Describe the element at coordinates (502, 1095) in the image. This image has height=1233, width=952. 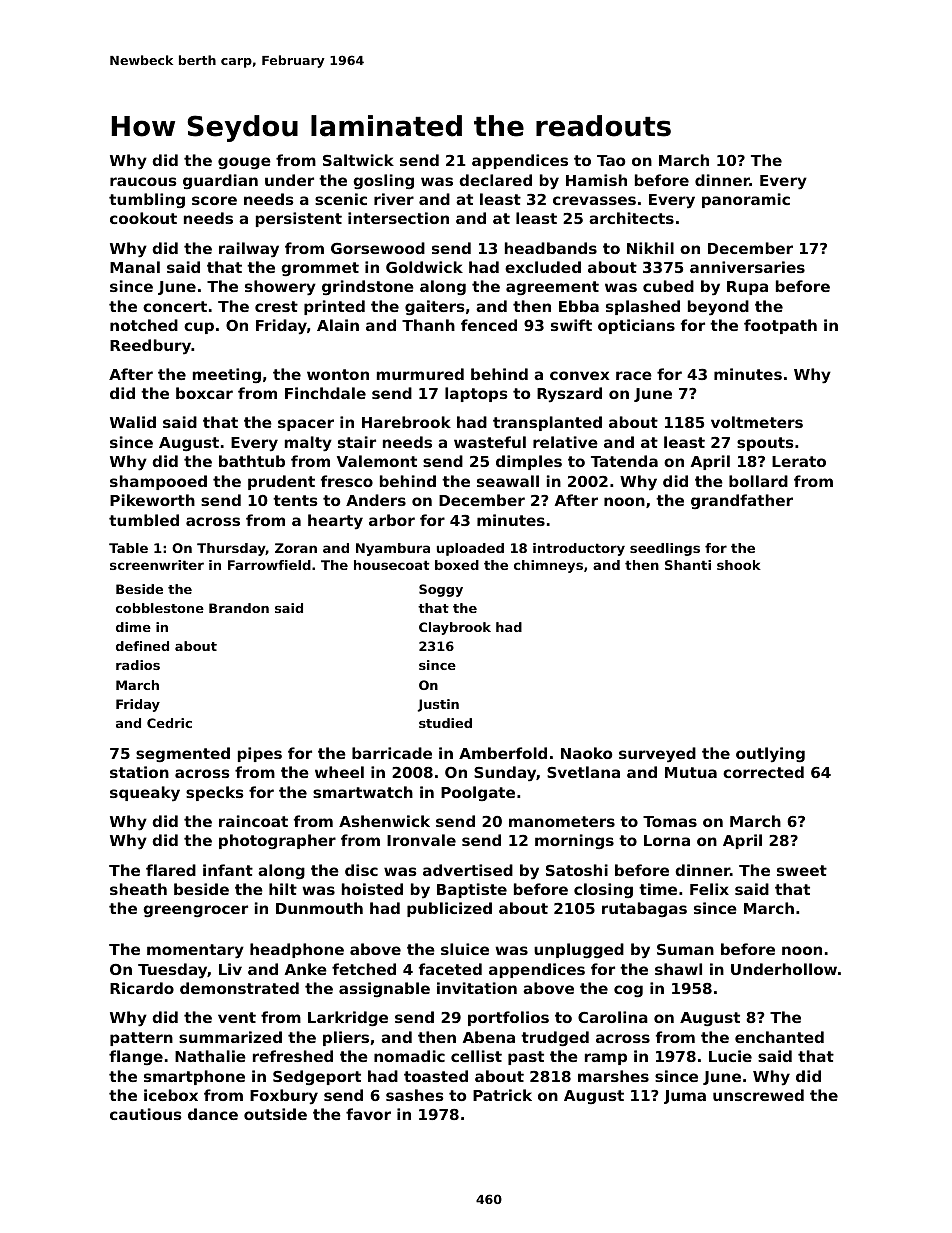
I see `Patrick` at that location.
